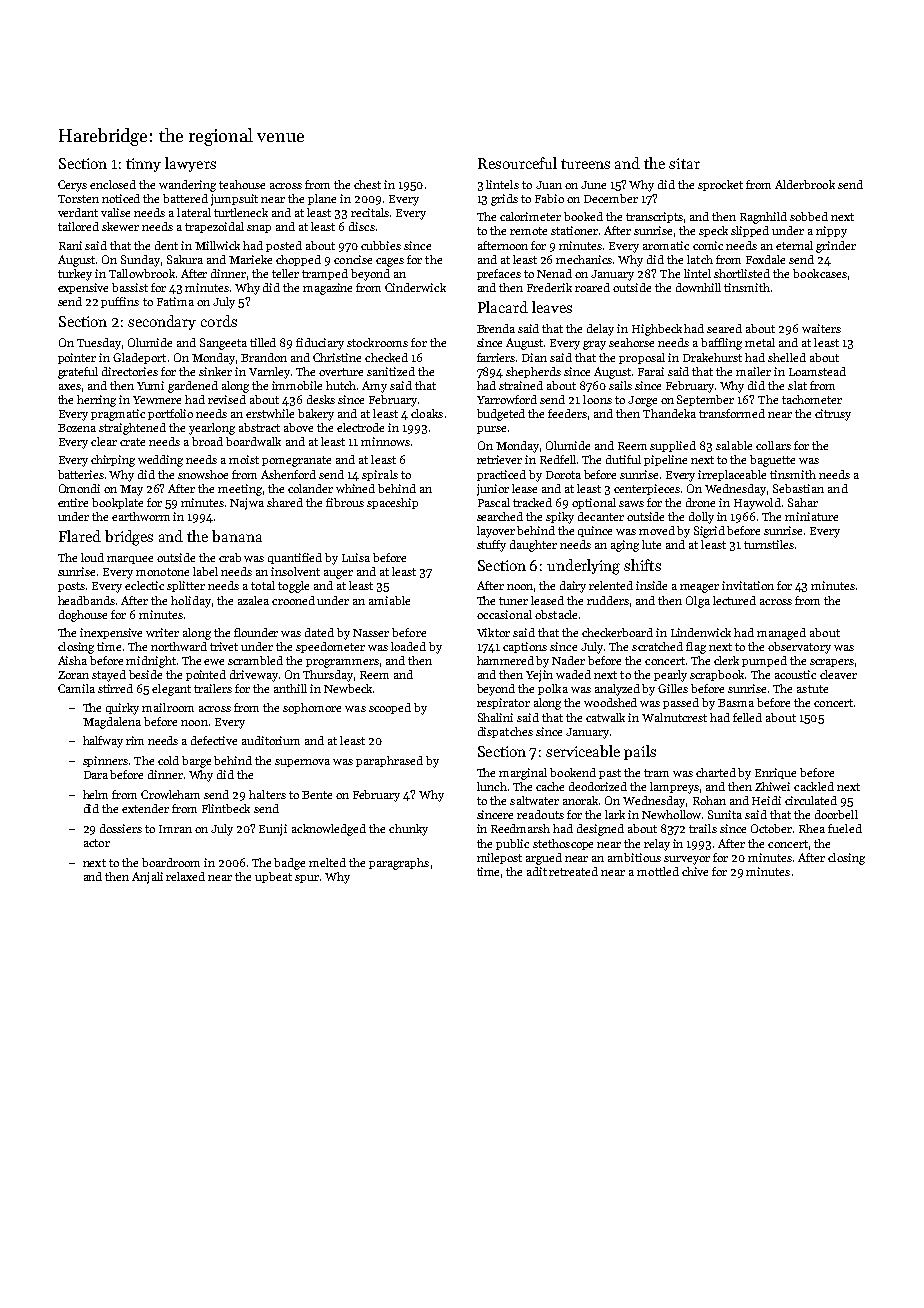  What do you see at coordinates (769, 544) in the screenshot?
I see `turnstiles` at bounding box center [769, 544].
